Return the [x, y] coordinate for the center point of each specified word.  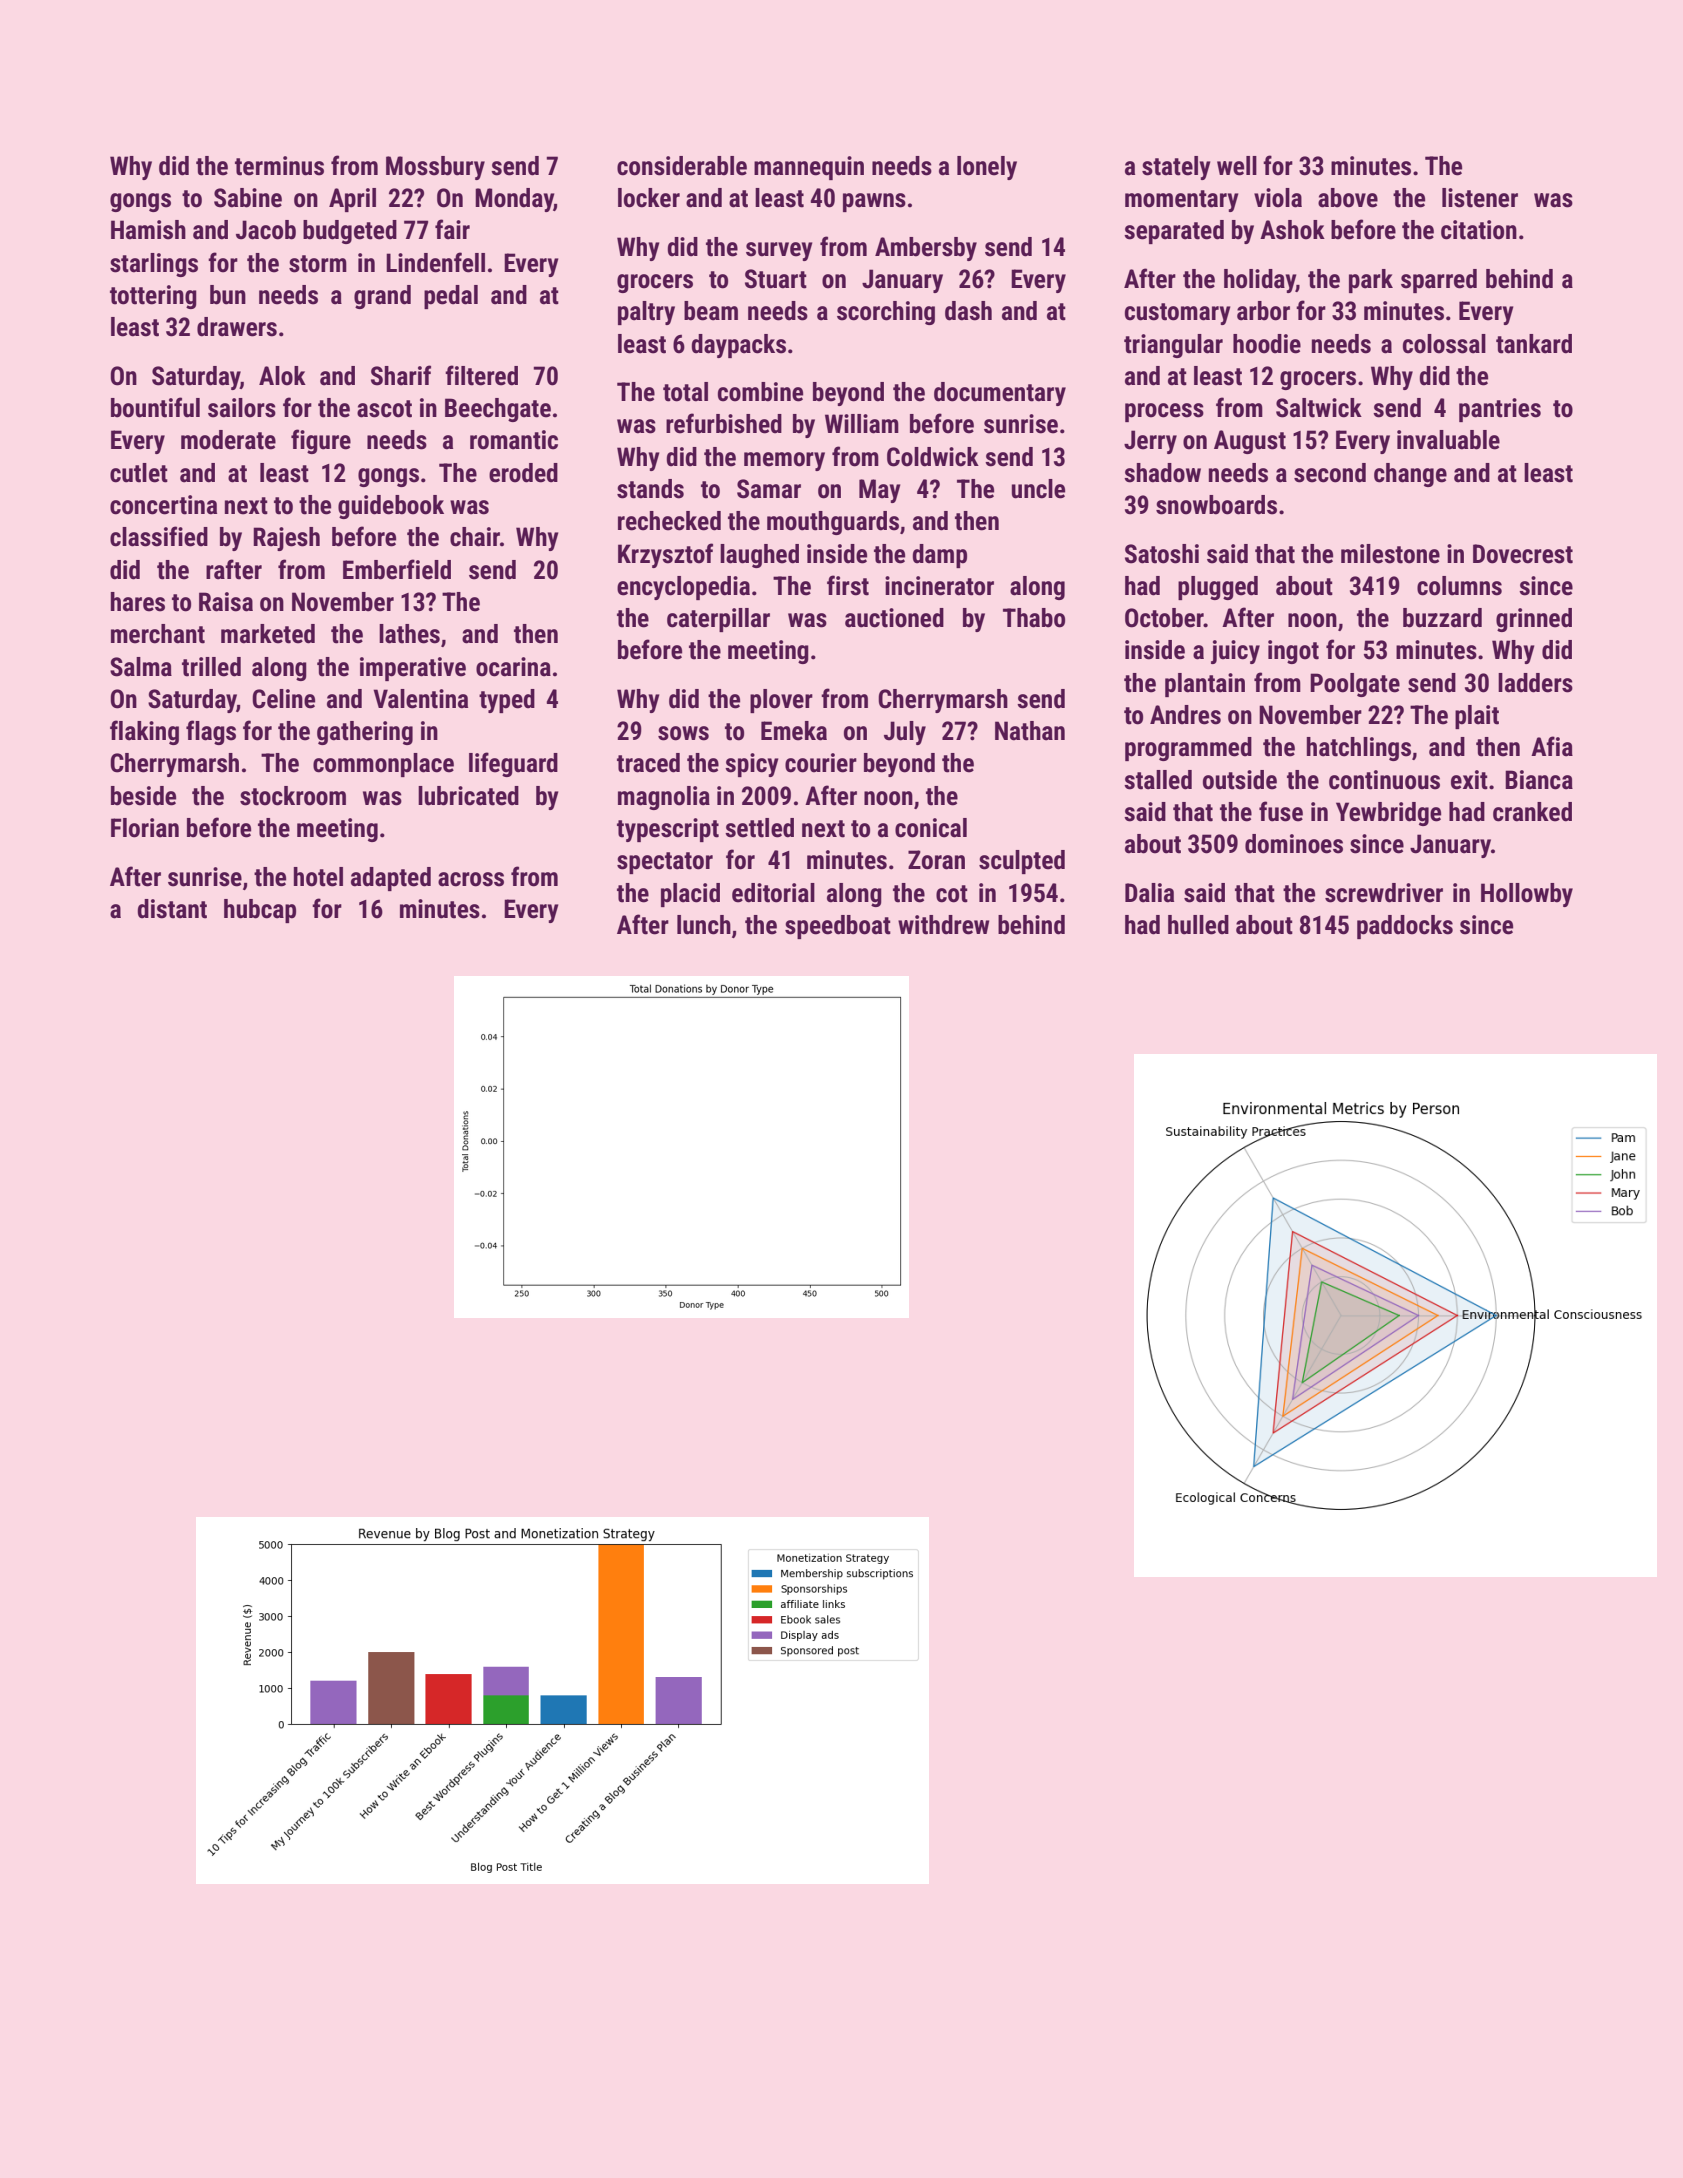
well [1237, 166]
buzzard [1442, 618]
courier [821, 763]
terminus [279, 166]
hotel [318, 877]
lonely [987, 168]
